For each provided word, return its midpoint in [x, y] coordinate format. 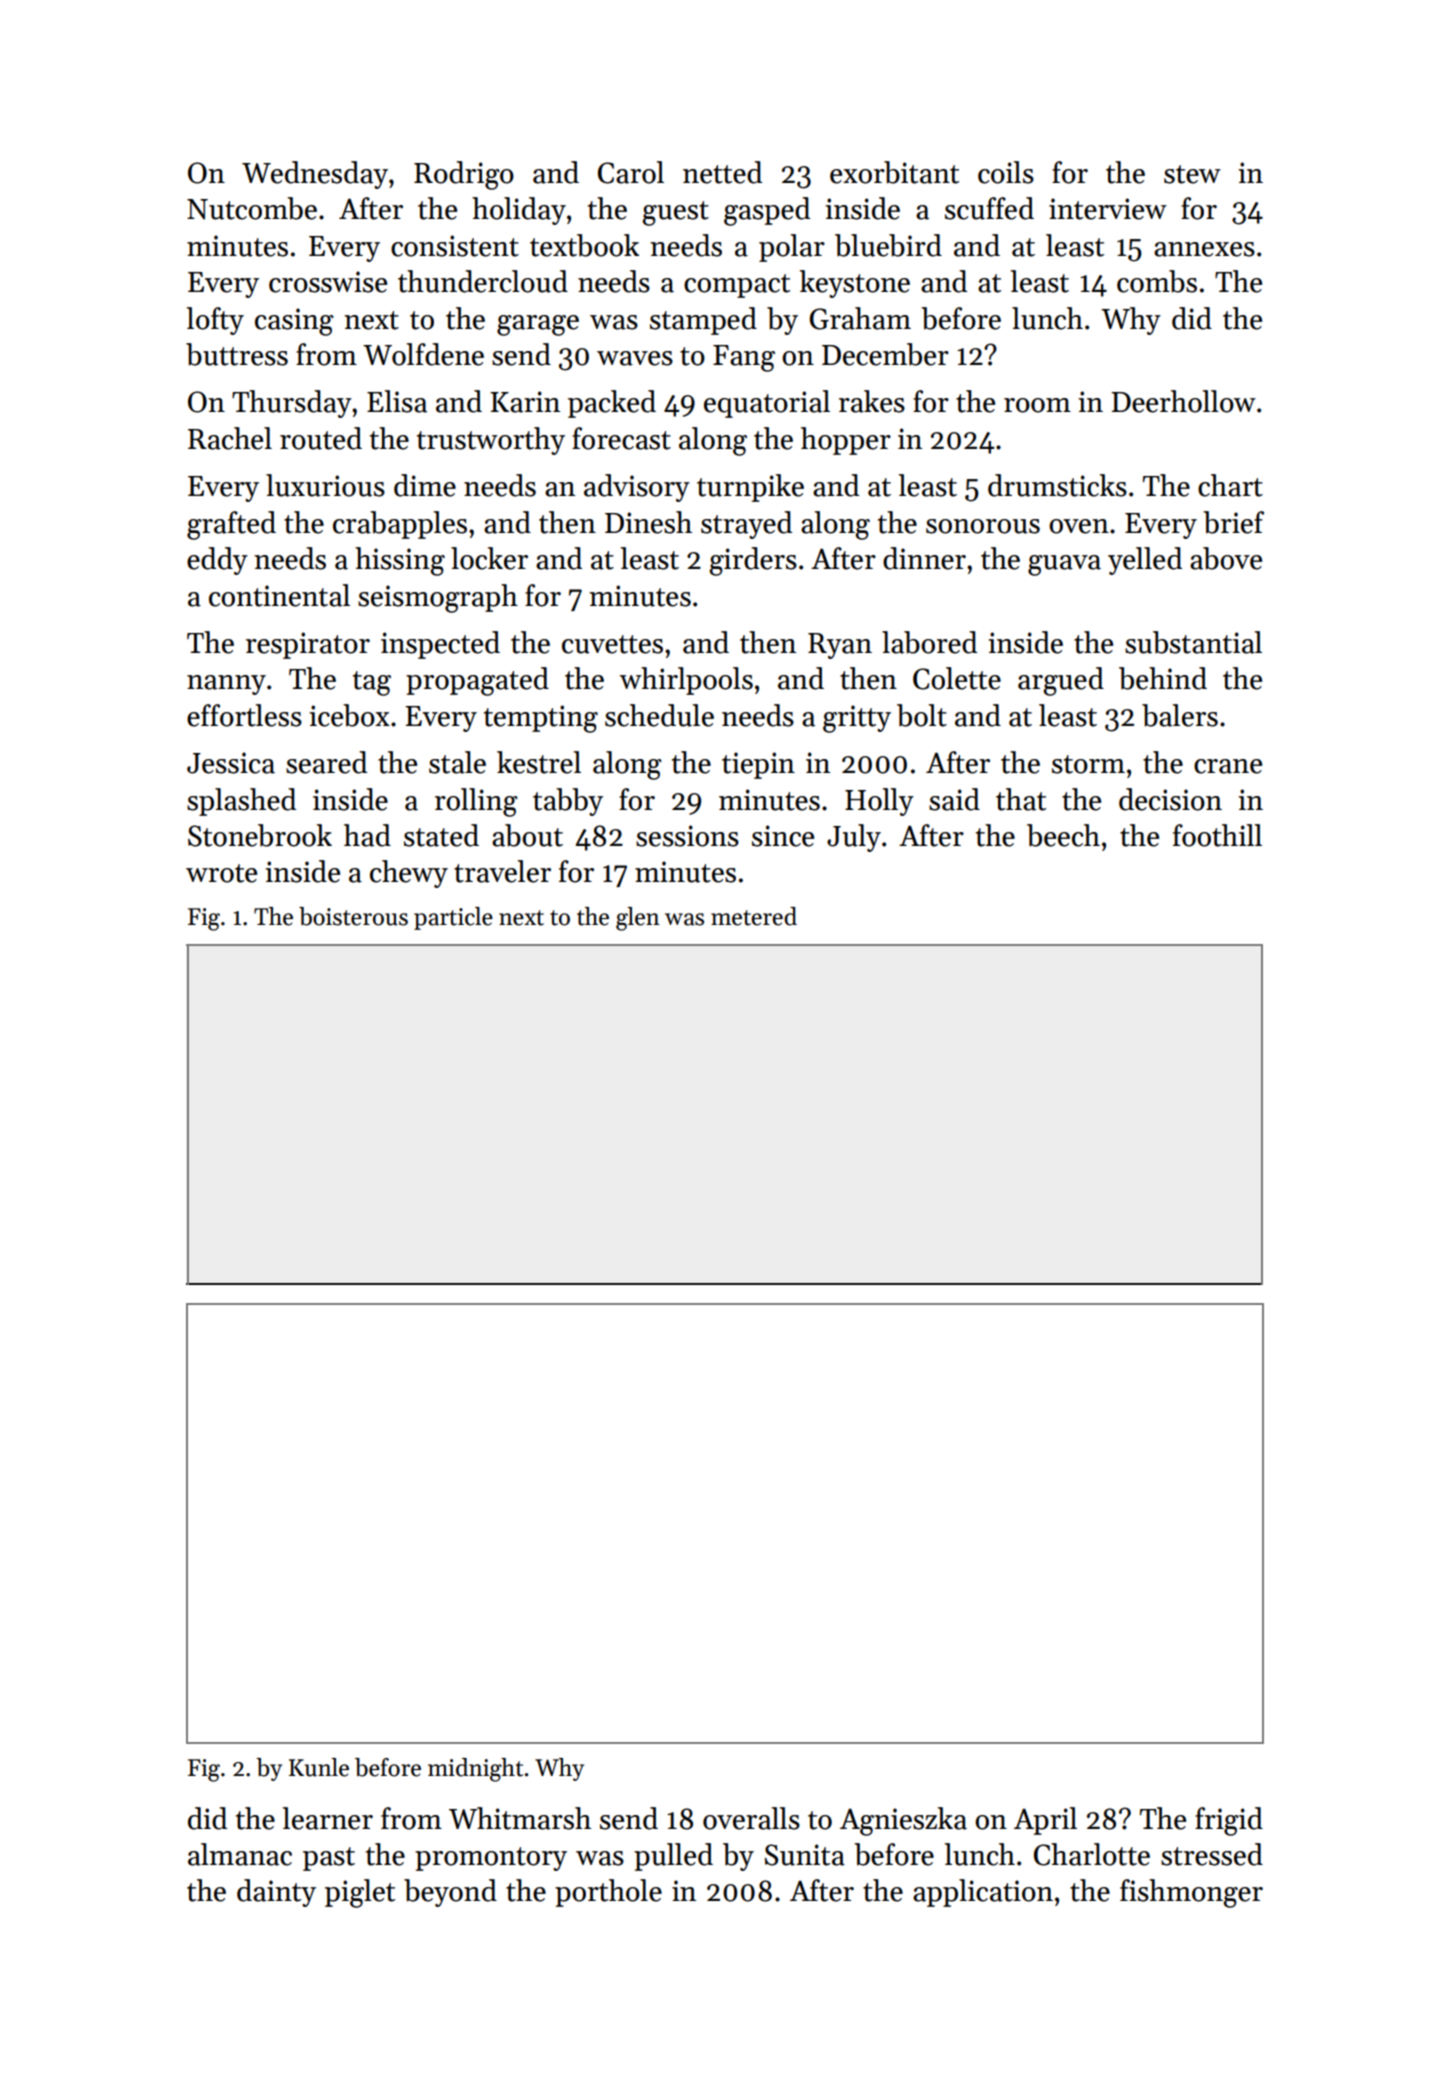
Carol [631, 172]
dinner [924, 558]
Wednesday [315, 175]
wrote [221, 873]
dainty [276, 1893]
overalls [751, 1818]
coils [1006, 172]
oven [1079, 526]
